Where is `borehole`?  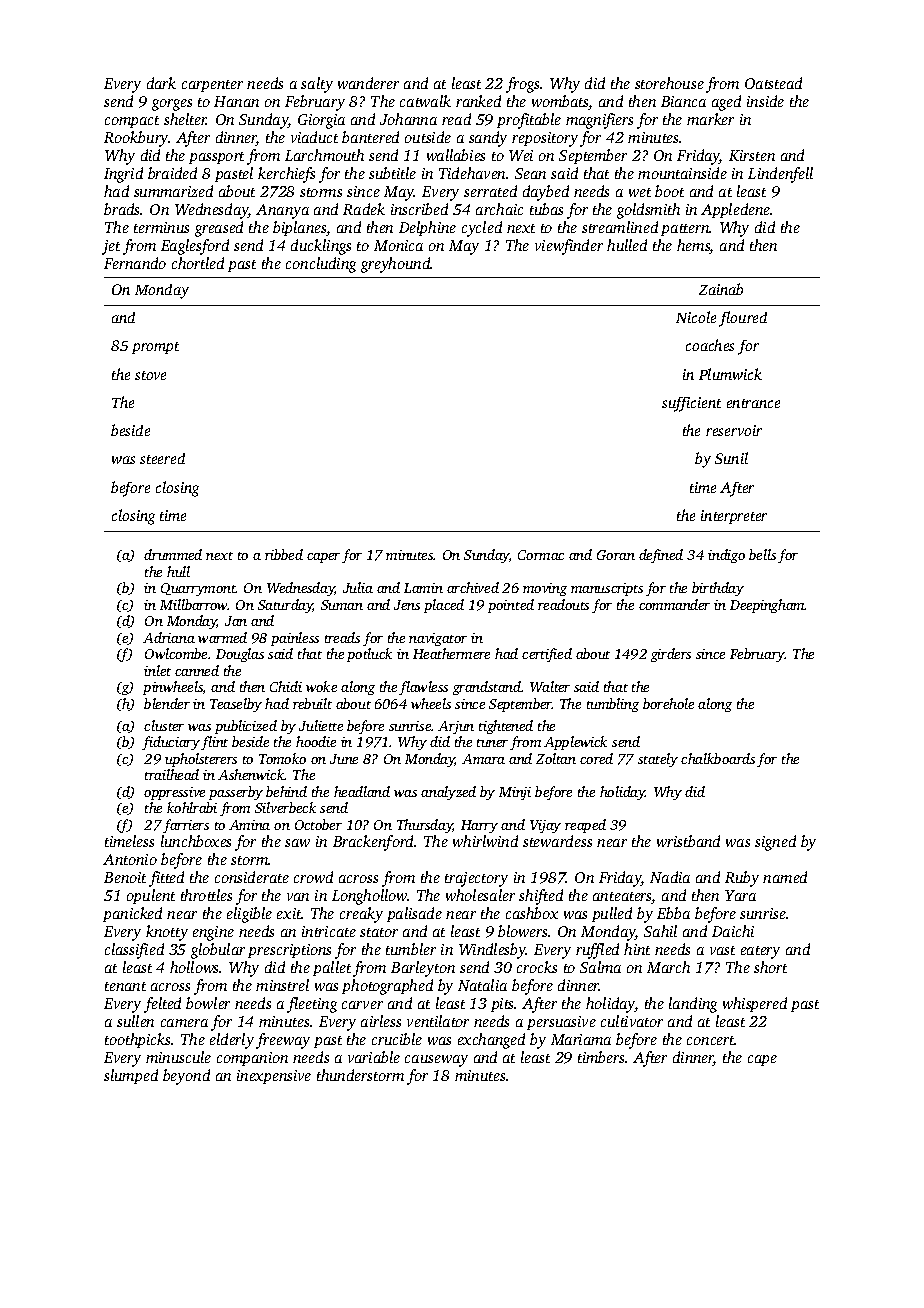 borehole is located at coordinates (668, 703).
